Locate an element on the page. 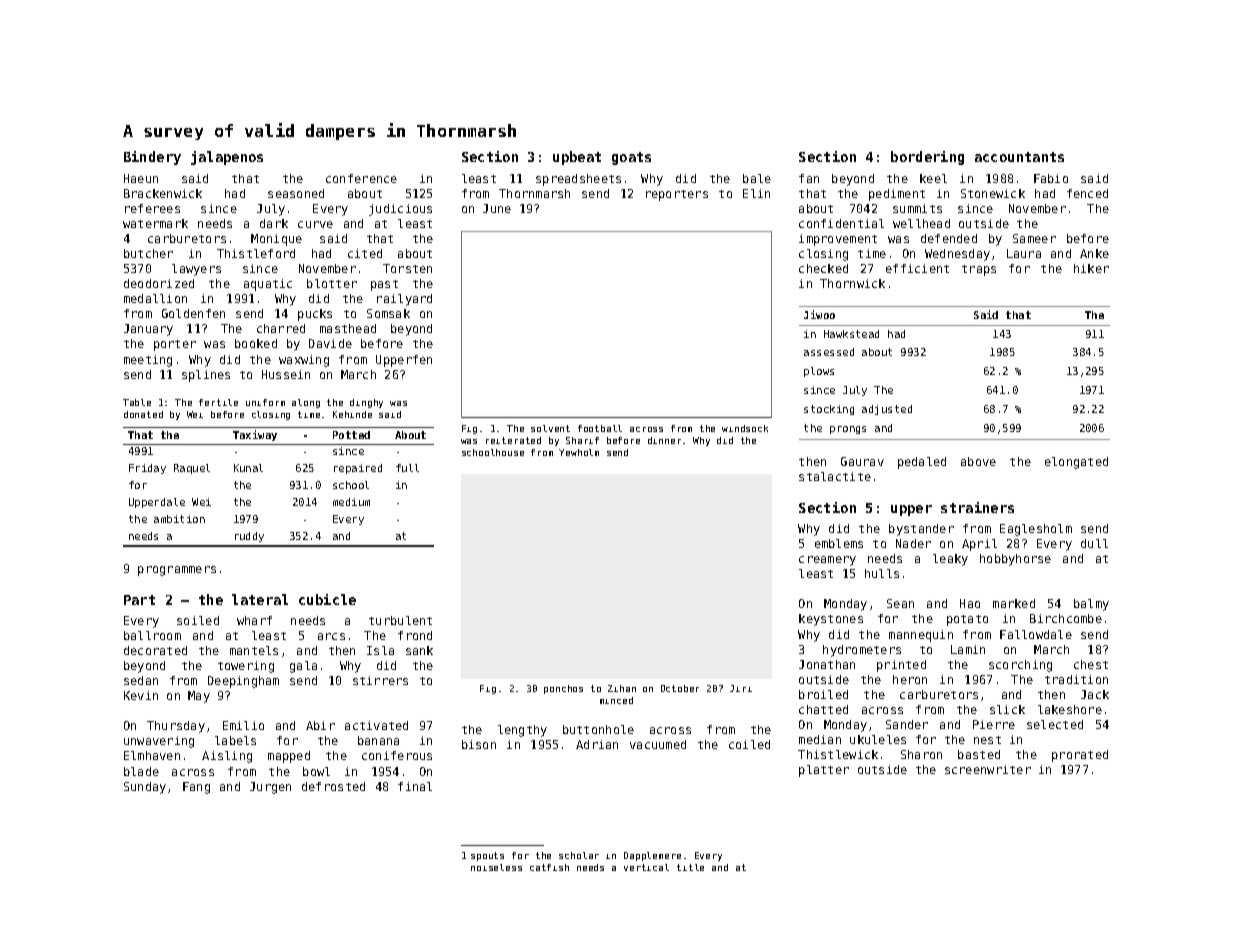 This image has width=1233, height=952. adjusted is located at coordinates (887, 410).
